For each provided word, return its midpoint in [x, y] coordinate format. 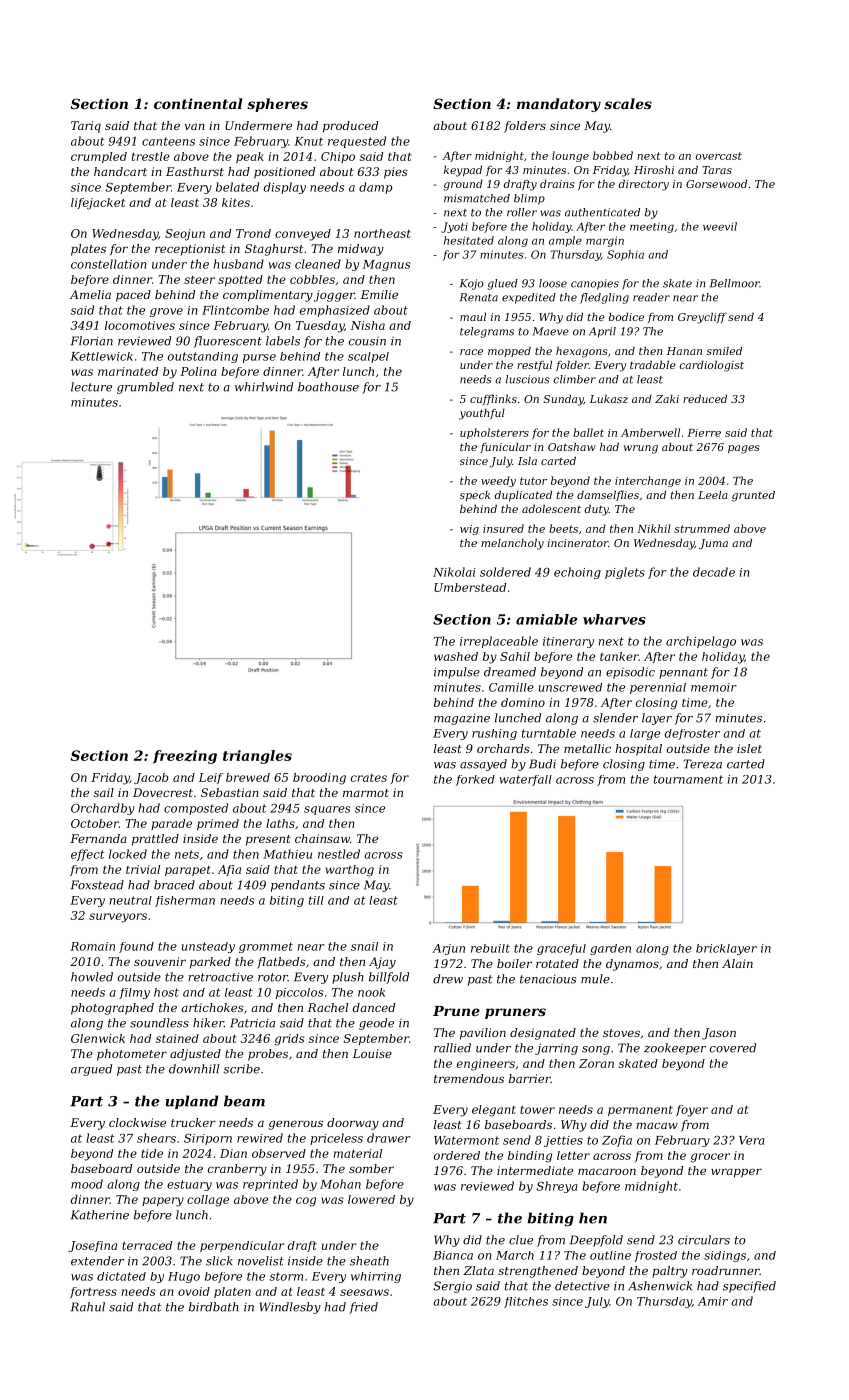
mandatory [559, 105]
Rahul [88, 1307]
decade [714, 572]
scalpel [368, 357]
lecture [91, 387]
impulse [457, 673]
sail [104, 792]
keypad [463, 171]
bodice [626, 316]
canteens [168, 141]
